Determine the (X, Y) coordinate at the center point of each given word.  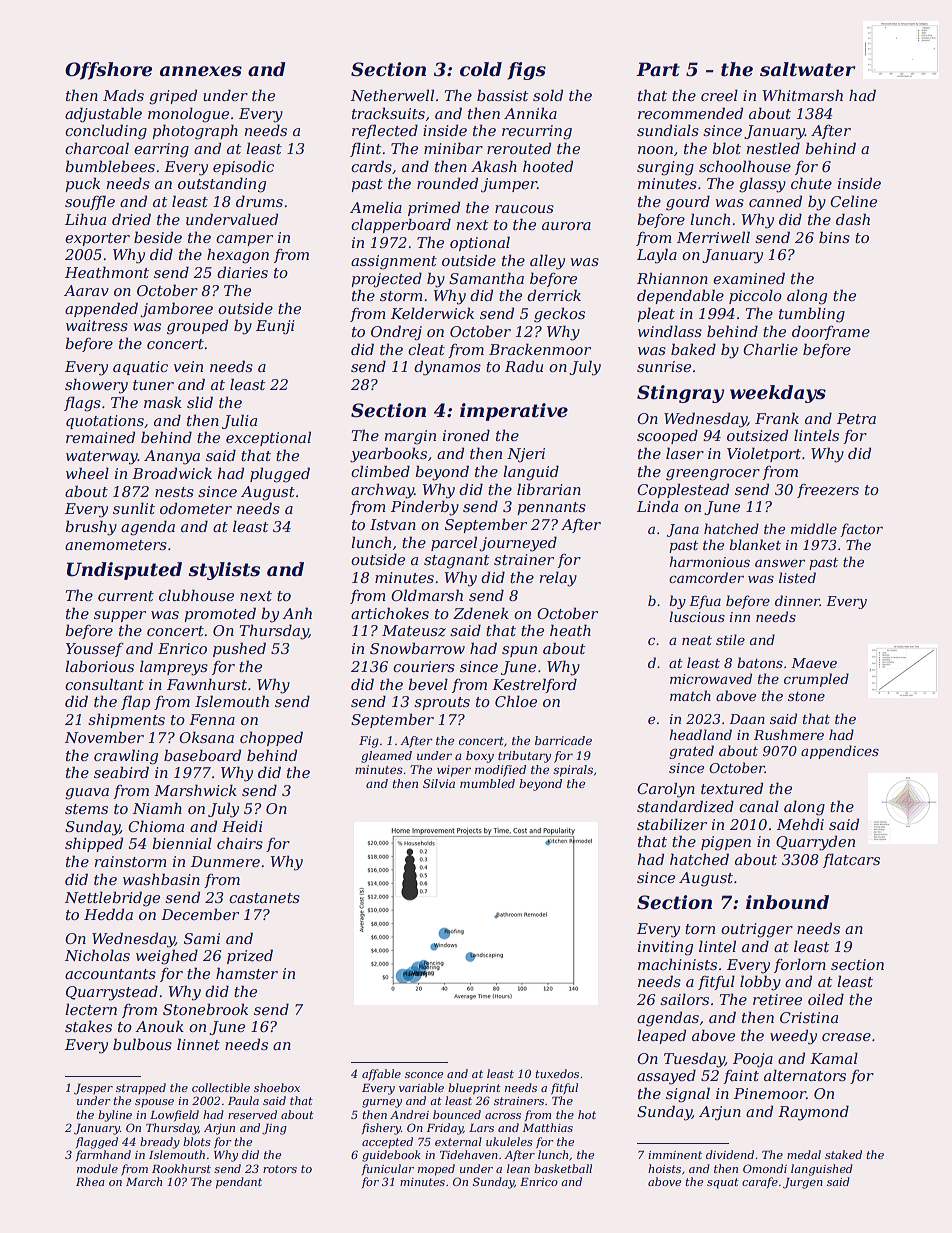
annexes (201, 71)
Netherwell (392, 95)
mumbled (487, 783)
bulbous (142, 1044)
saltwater (808, 69)
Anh (297, 613)
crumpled (816, 680)
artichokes (390, 613)
